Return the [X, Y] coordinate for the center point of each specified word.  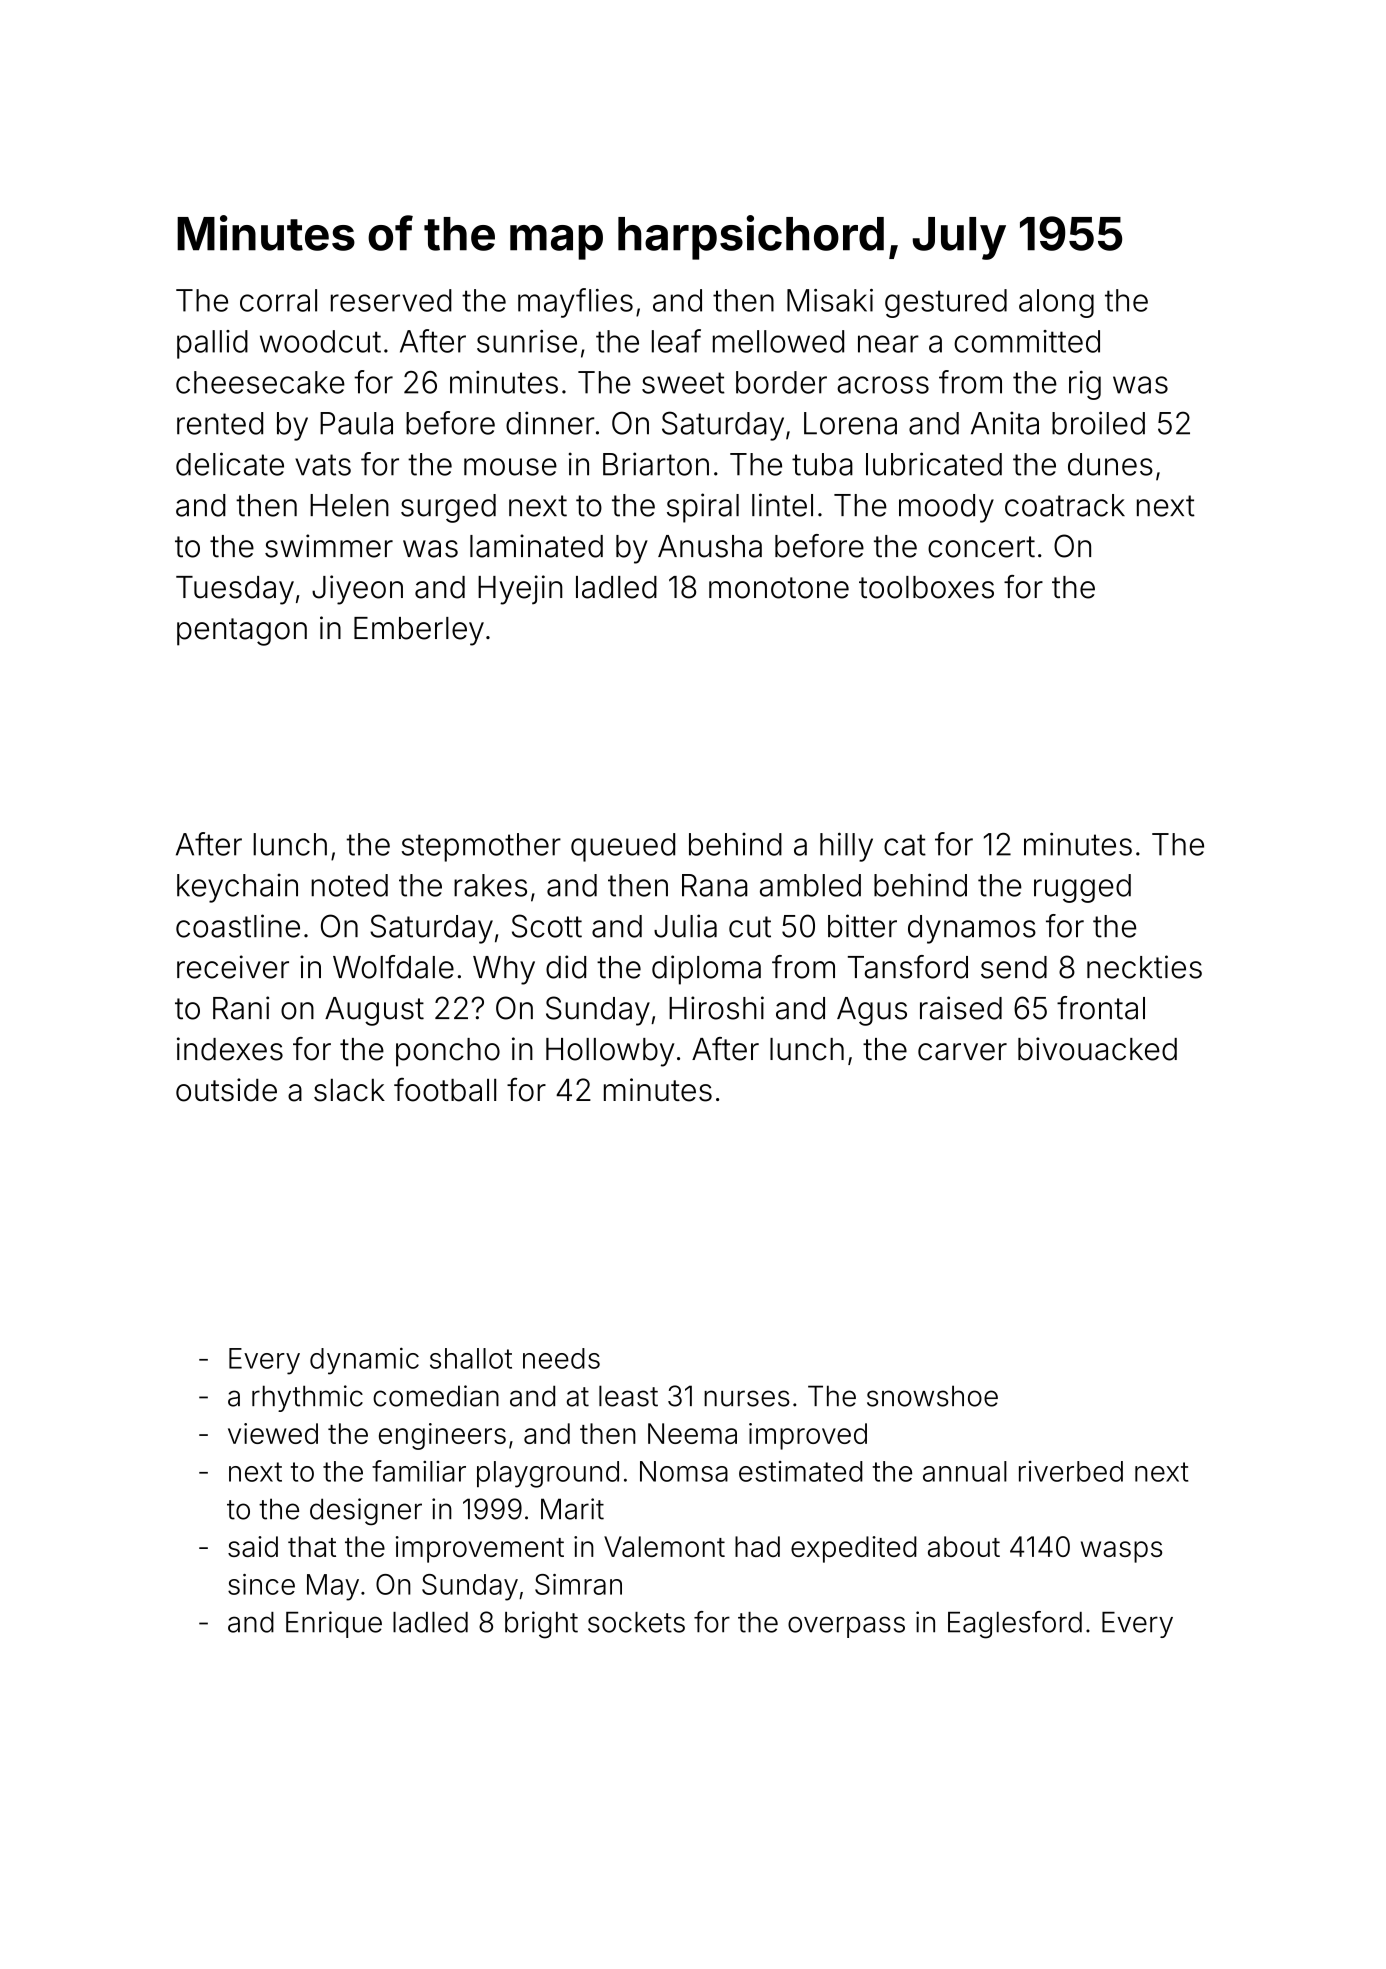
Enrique [334, 1624]
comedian [436, 1396]
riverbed [1071, 1471]
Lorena [850, 423]
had [757, 1546]
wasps [1121, 1552]
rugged [1082, 888]
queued [623, 847]
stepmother [481, 847]
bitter [862, 926]
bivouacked [1097, 1049]
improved [808, 1436]
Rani [241, 1008]
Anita [1005, 423]
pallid [212, 344]
